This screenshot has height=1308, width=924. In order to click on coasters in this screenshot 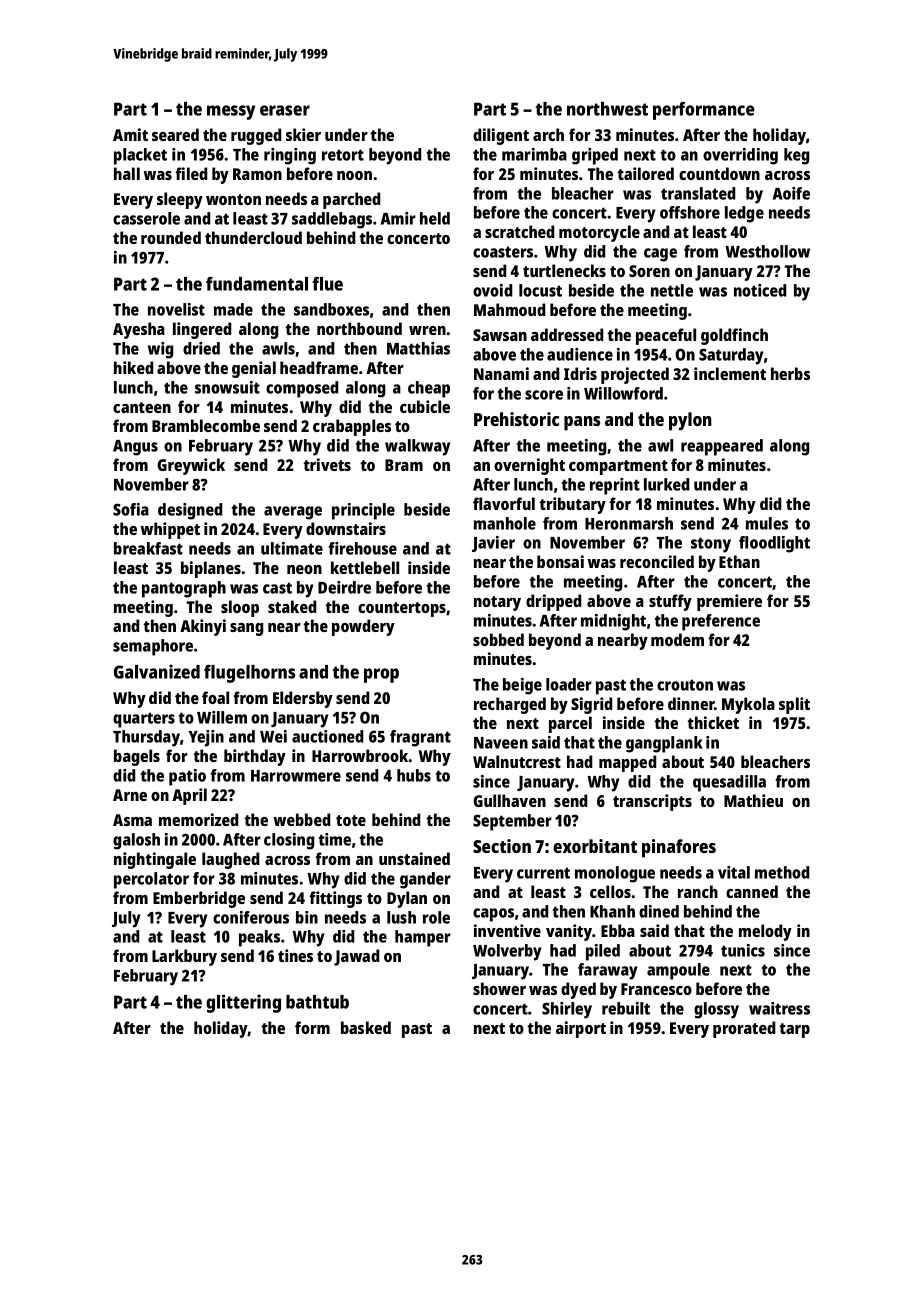, I will do `click(503, 252)`.
